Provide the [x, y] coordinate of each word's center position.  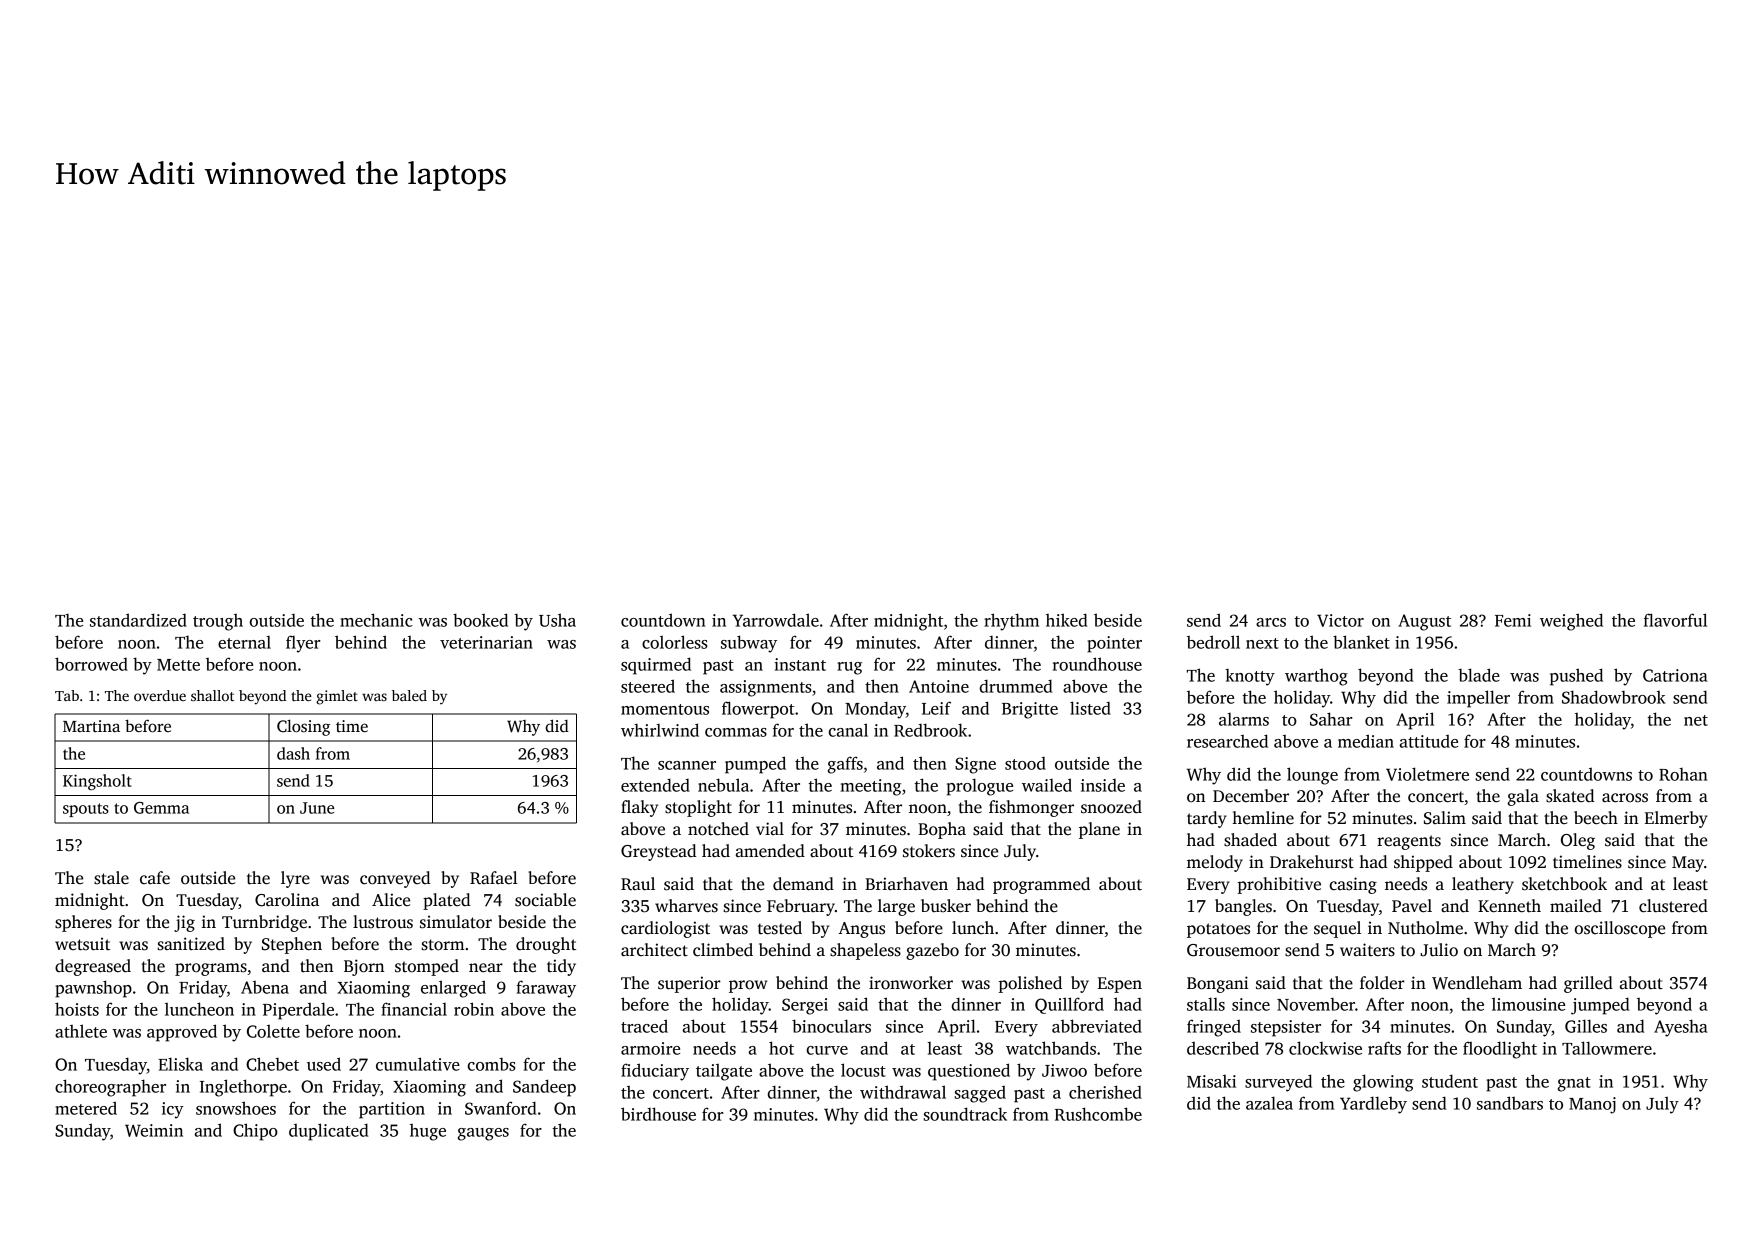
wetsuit [82, 944]
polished [1030, 984]
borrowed [91, 664]
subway [749, 644]
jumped [1600, 1006]
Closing [303, 727]
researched [1227, 741]
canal [848, 730]
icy [173, 1110]
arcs [1271, 622]
